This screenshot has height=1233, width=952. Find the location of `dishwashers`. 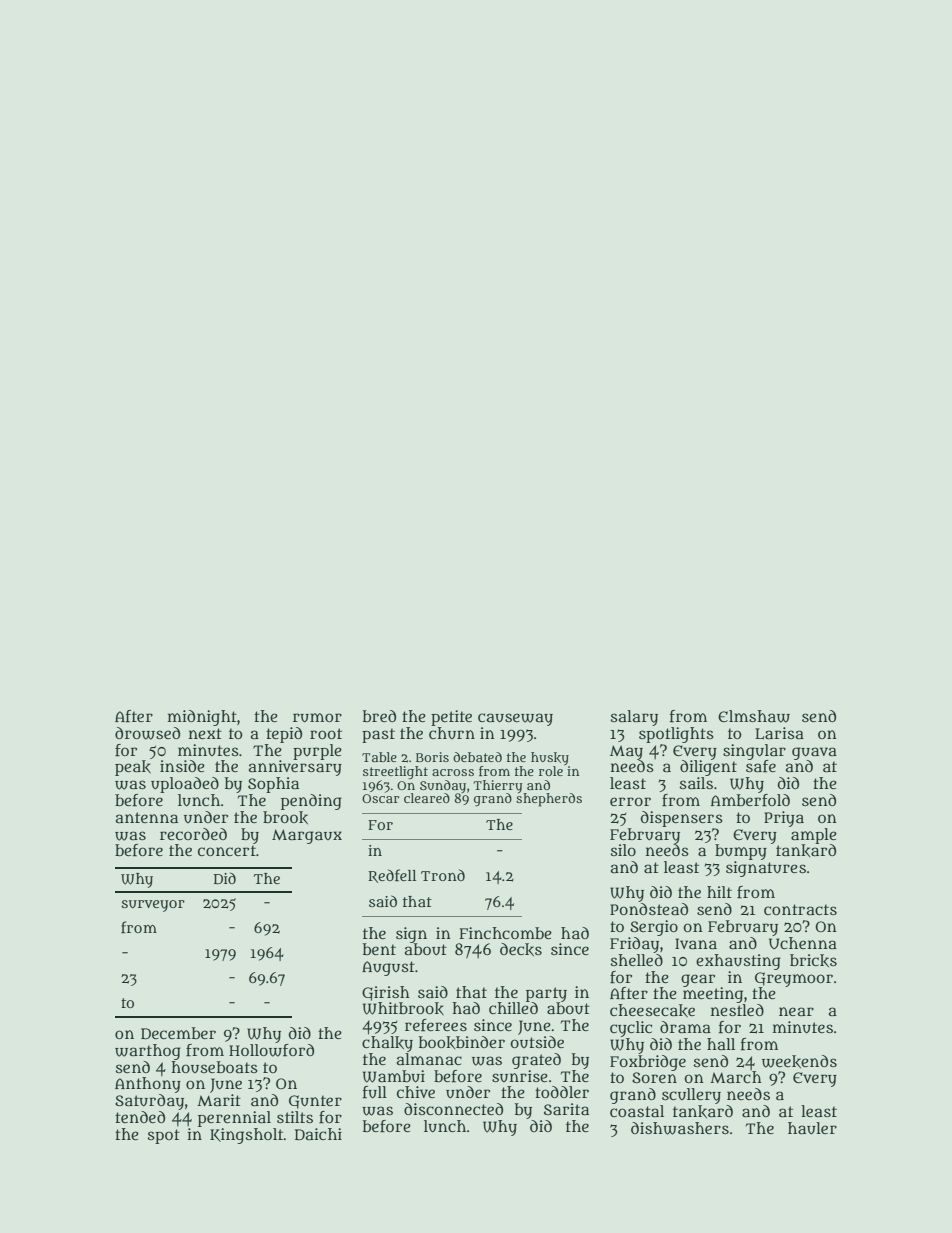

dishwashers is located at coordinates (680, 1128).
